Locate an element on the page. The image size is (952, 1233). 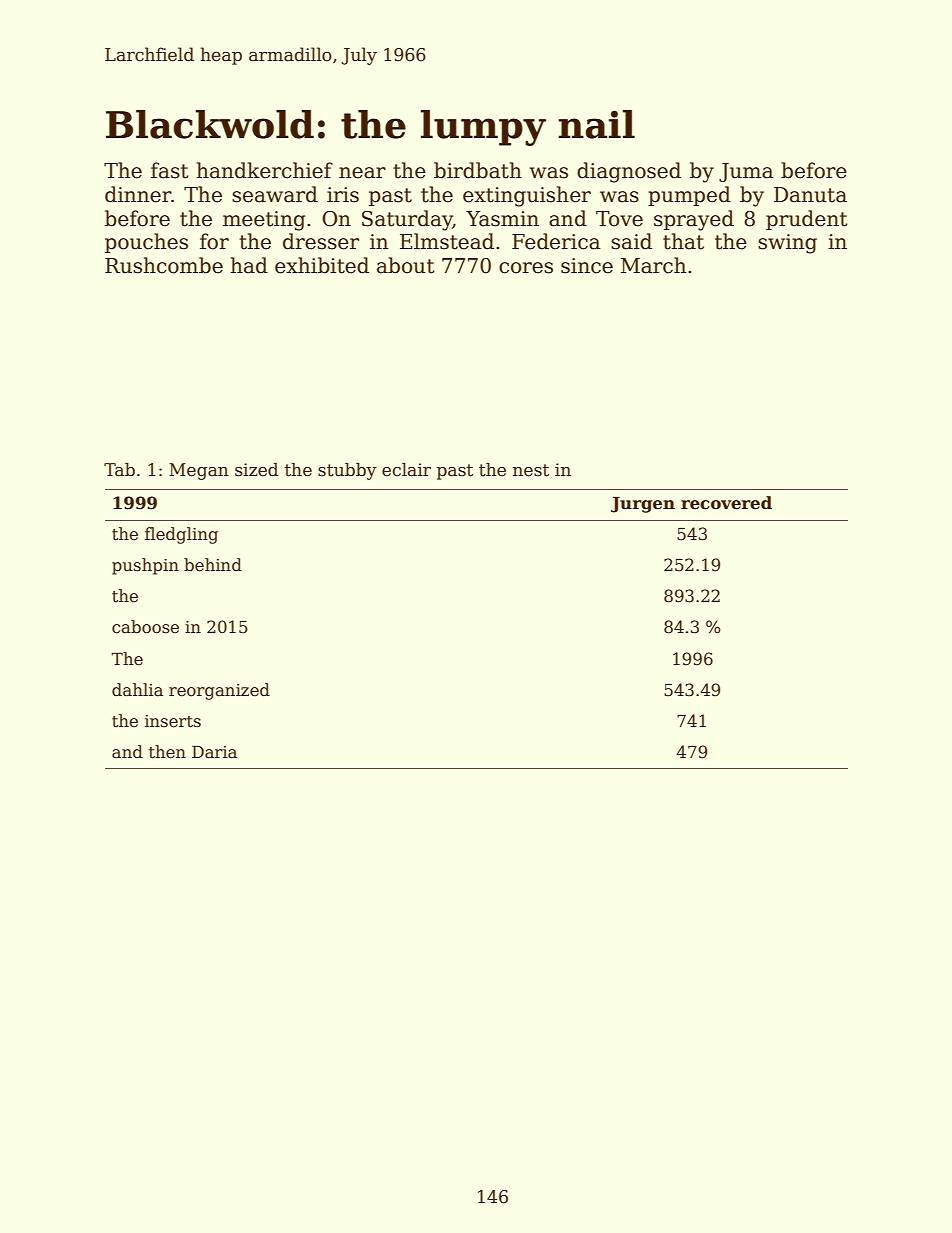
Daria is located at coordinates (214, 752).
